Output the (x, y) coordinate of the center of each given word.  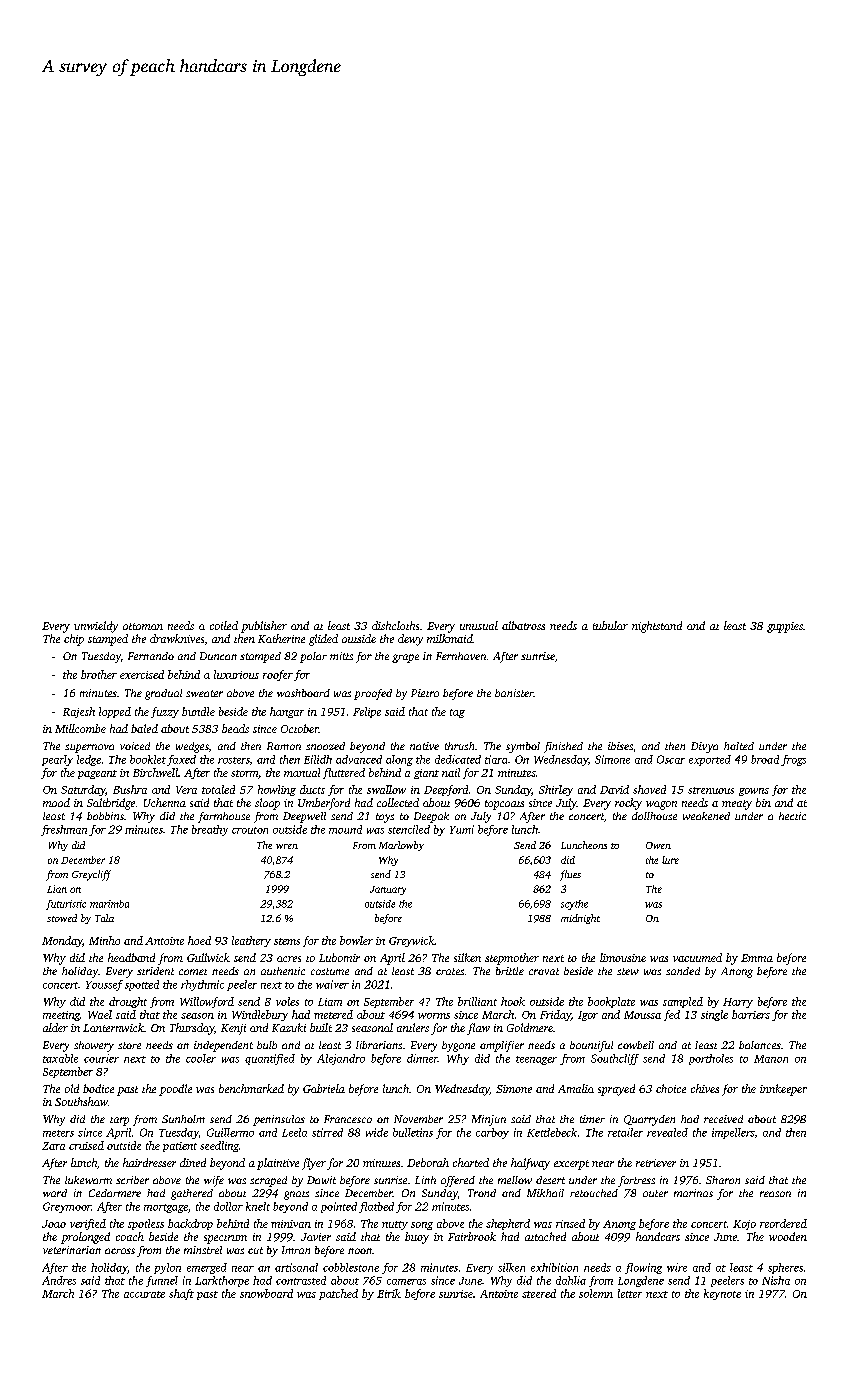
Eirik (389, 1293)
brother (99, 674)
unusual (479, 625)
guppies (785, 627)
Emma (757, 958)
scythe (574, 905)
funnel (162, 1281)
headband (131, 957)
